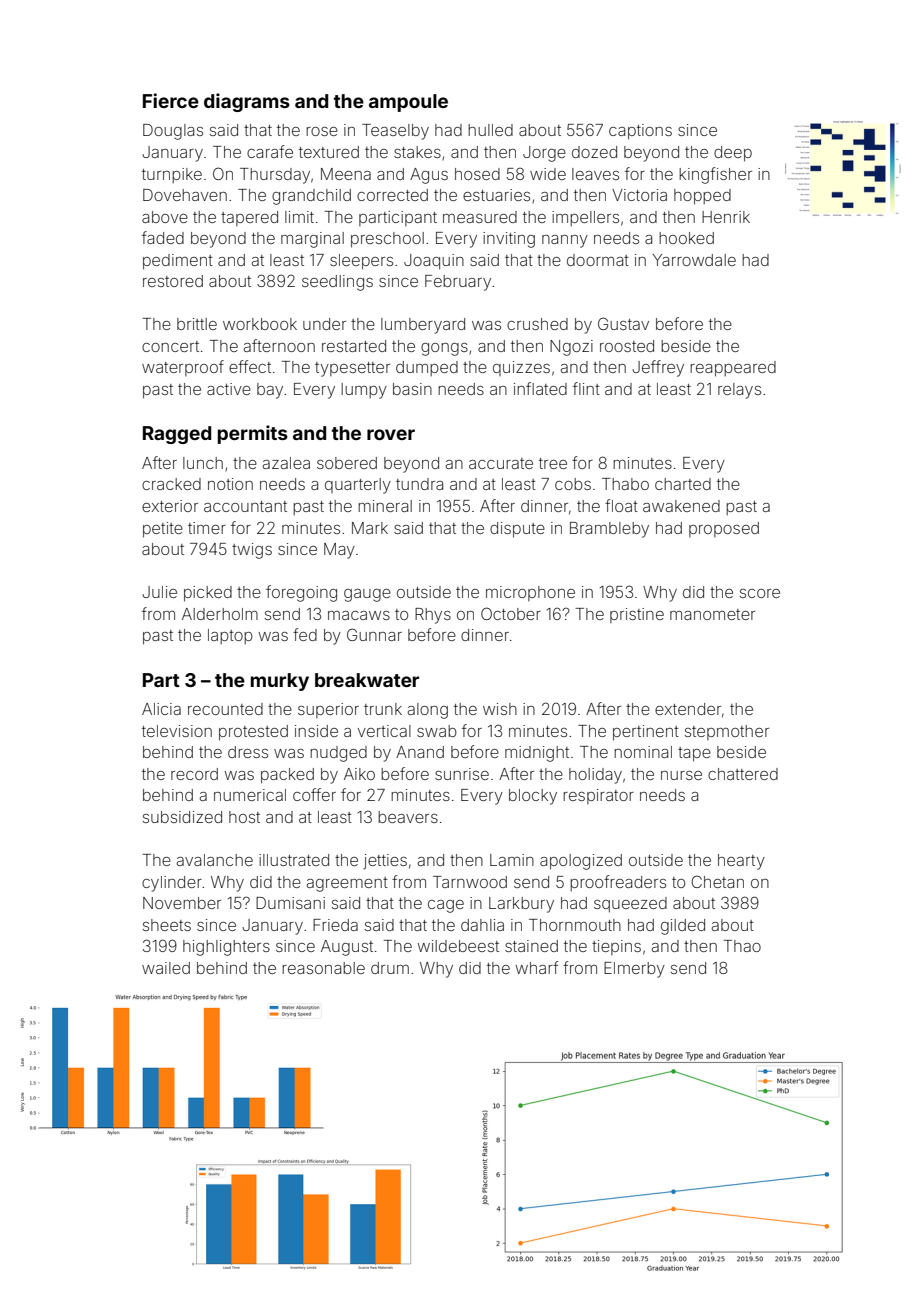 This screenshot has width=924, height=1314. What do you see at coordinates (163, 530) in the screenshot?
I see `petite` at bounding box center [163, 530].
